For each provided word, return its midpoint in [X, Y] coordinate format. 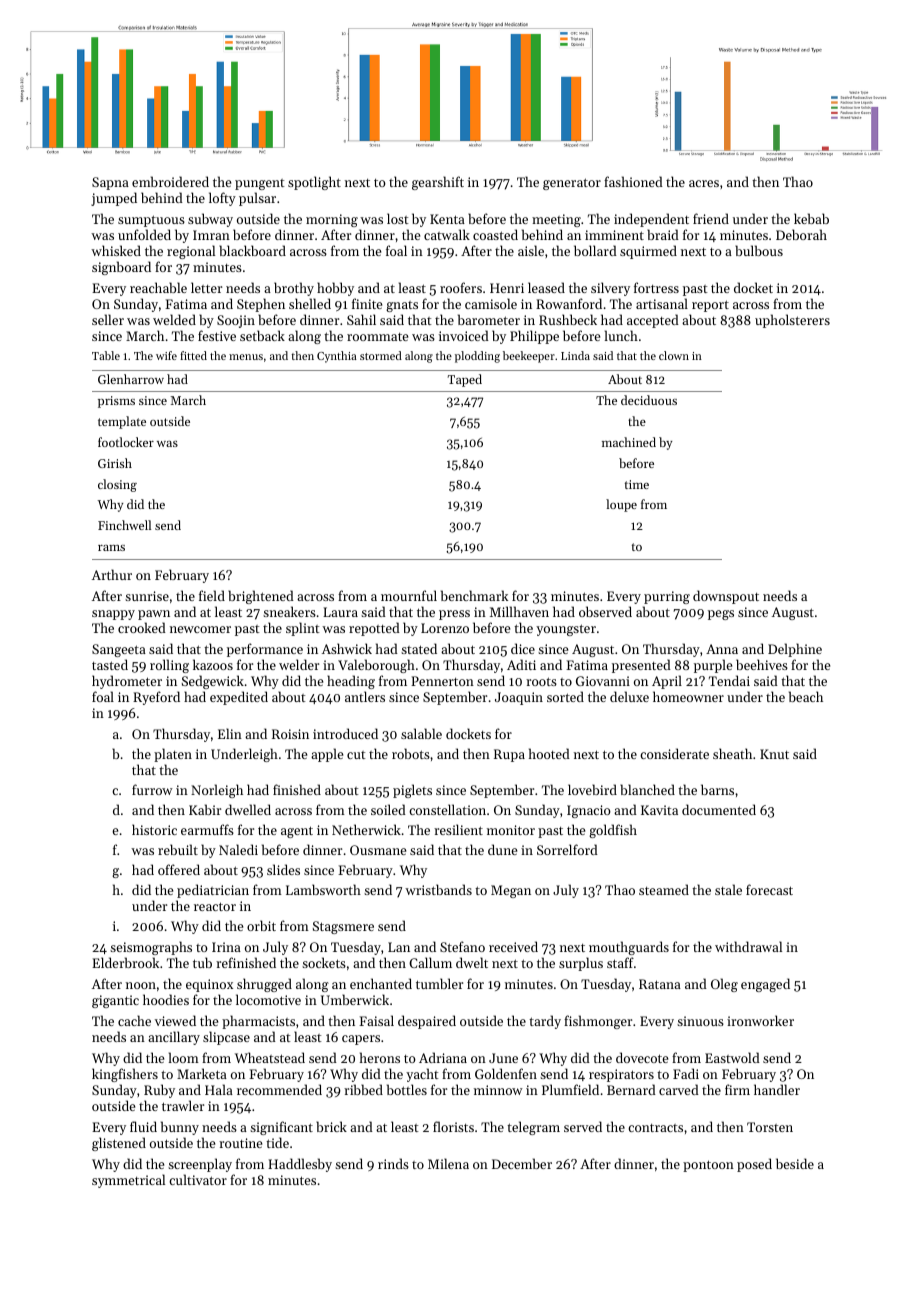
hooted [549, 753]
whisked [116, 250]
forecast [769, 889]
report [710, 306]
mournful [409, 595]
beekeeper [529, 357]
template [122, 422]
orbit [261, 925]
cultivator [198, 1179]
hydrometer [127, 682]
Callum [430, 962]
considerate [674, 753]
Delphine [795, 650]
